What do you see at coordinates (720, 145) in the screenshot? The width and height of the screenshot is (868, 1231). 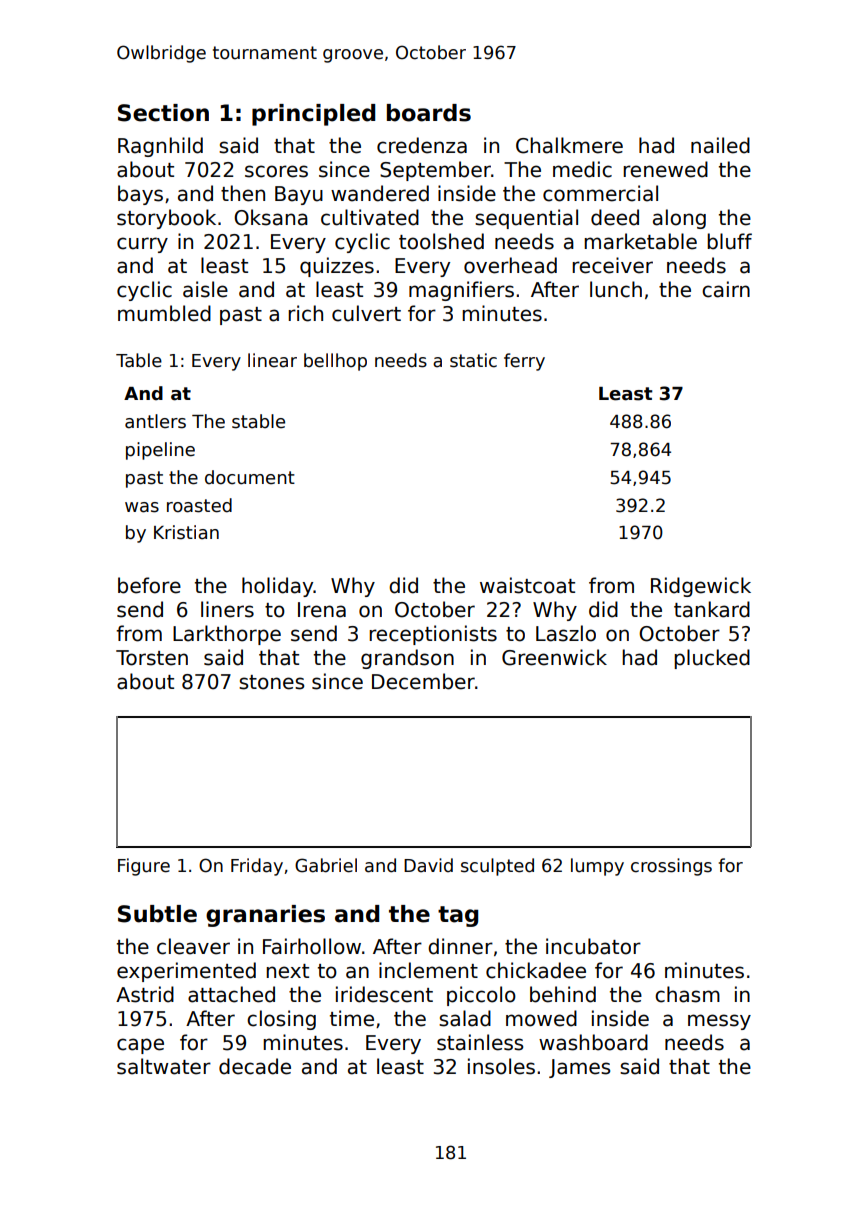 I see `nailed` at bounding box center [720, 145].
